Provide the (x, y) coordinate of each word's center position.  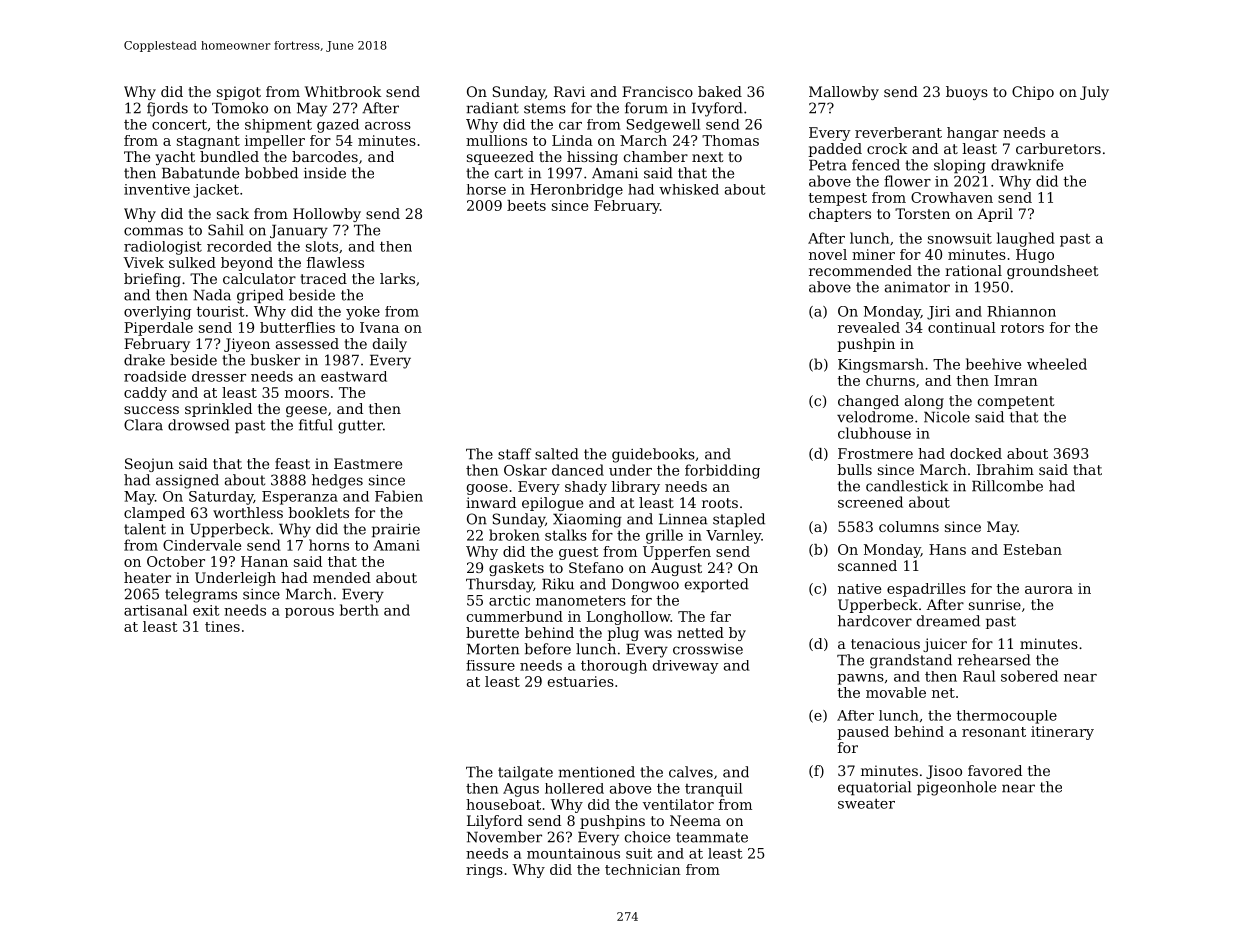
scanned (867, 565)
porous (309, 613)
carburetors (1058, 148)
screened (870, 502)
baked (720, 91)
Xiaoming (587, 521)
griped (260, 296)
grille (664, 536)
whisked (689, 189)
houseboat (503, 804)
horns (329, 545)
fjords (167, 109)
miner (873, 254)
